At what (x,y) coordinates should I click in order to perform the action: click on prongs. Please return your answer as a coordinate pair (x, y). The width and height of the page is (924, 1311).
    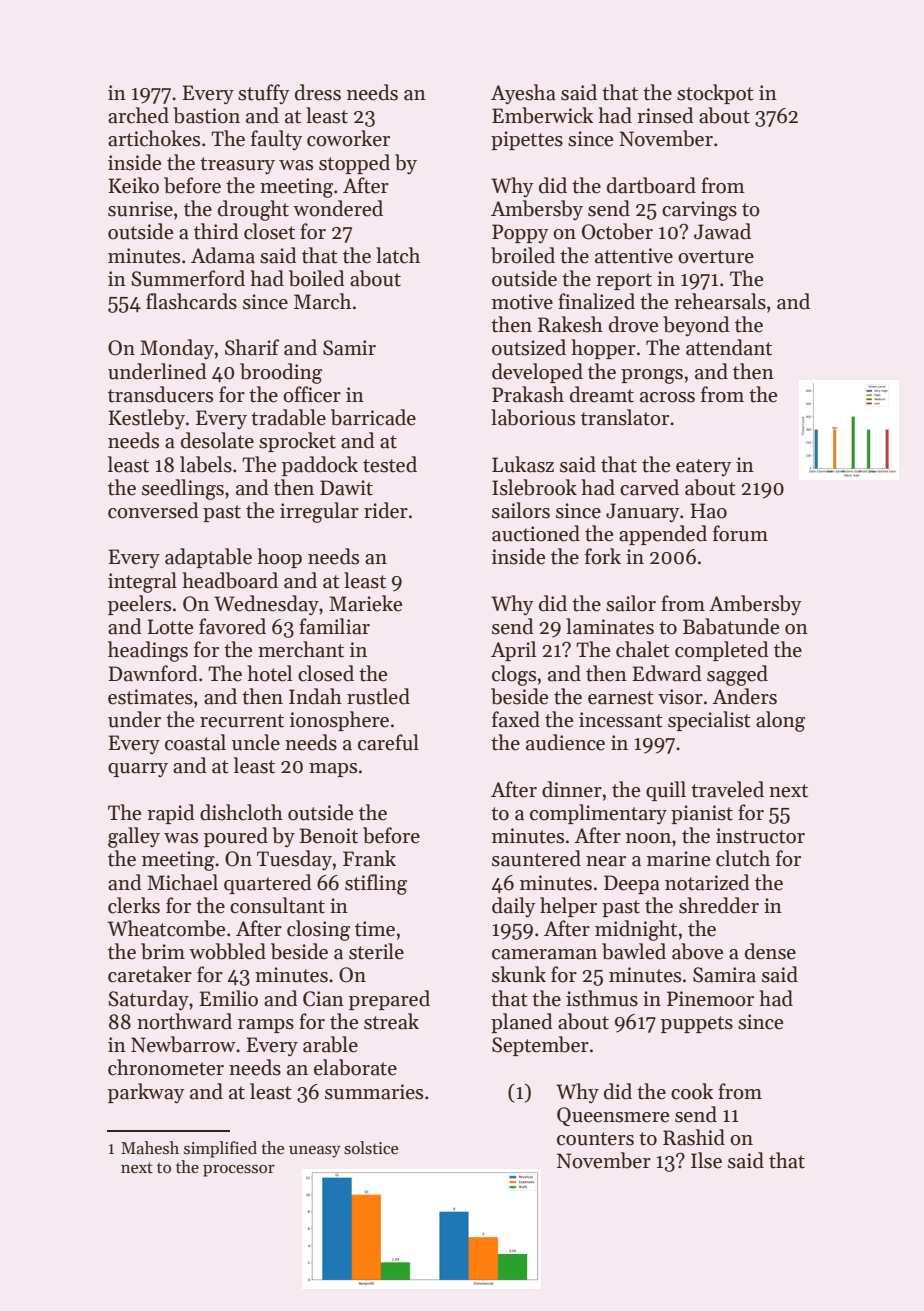
    Looking at the image, I should click on (652, 376).
